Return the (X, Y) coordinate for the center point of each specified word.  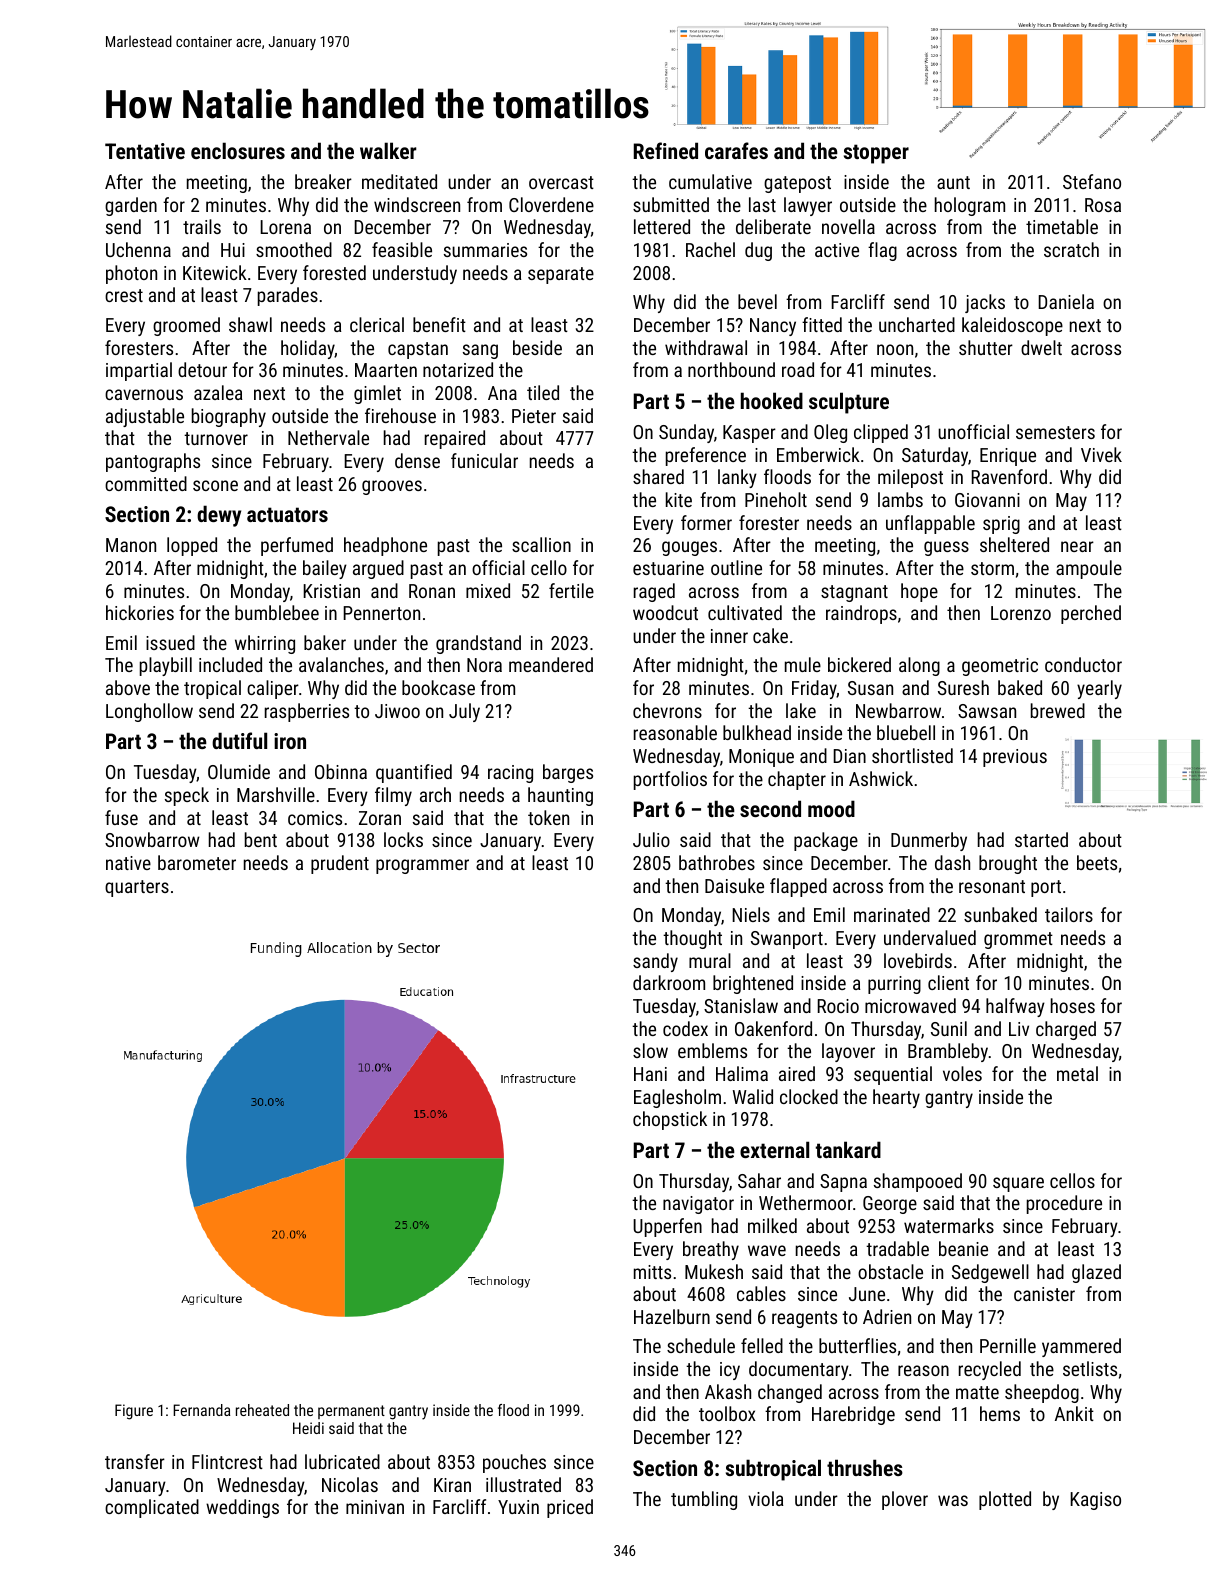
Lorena (285, 227)
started (1041, 839)
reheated (262, 1410)
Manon (131, 545)
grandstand (478, 644)
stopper (876, 154)
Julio (651, 839)
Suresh (963, 687)
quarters (137, 888)
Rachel (710, 249)
